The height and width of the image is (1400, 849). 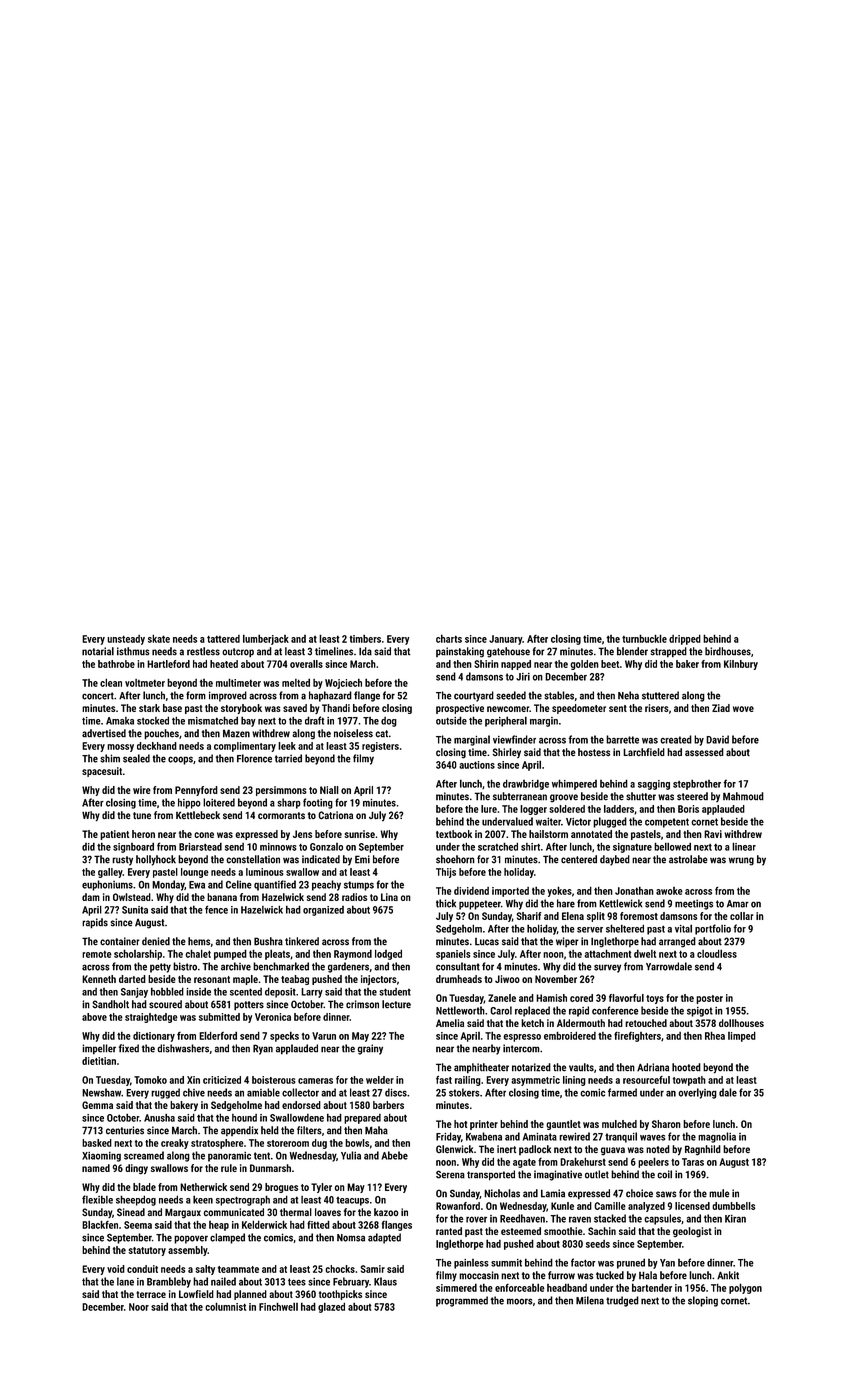 I want to click on toys, so click(x=655, y=999).
